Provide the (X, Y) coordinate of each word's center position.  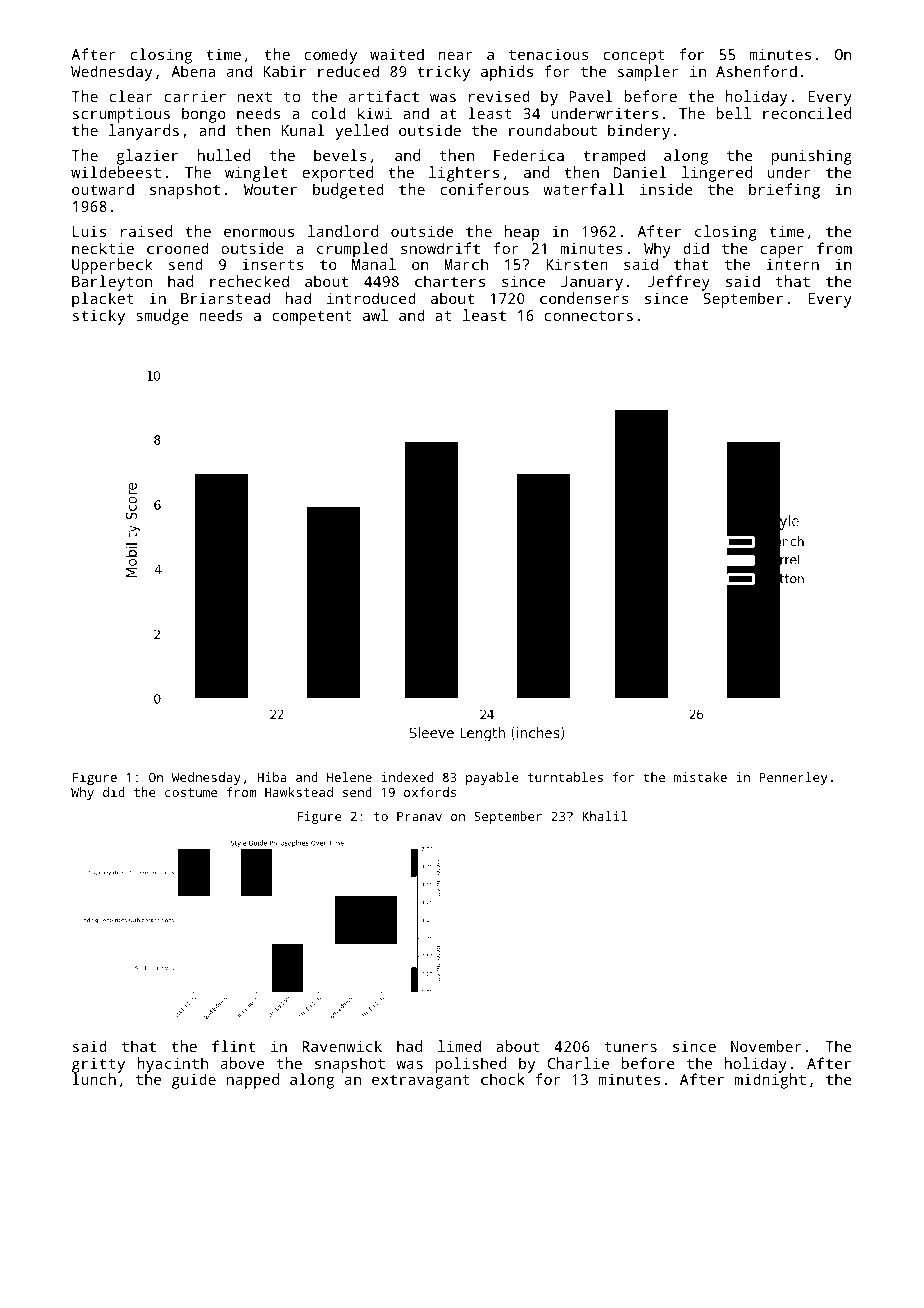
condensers (584, 298)
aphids (507, 73)
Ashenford (756, 71)
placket (103, 300)
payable (492, 778)
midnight (770, 1081)
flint (233, 1046)
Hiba (271, 777)
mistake (700, 777)
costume (191, 792)
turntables (565, 777)
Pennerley (793, 778)
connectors (589, 316)
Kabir (284, 71)
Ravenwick (342, 1046)
